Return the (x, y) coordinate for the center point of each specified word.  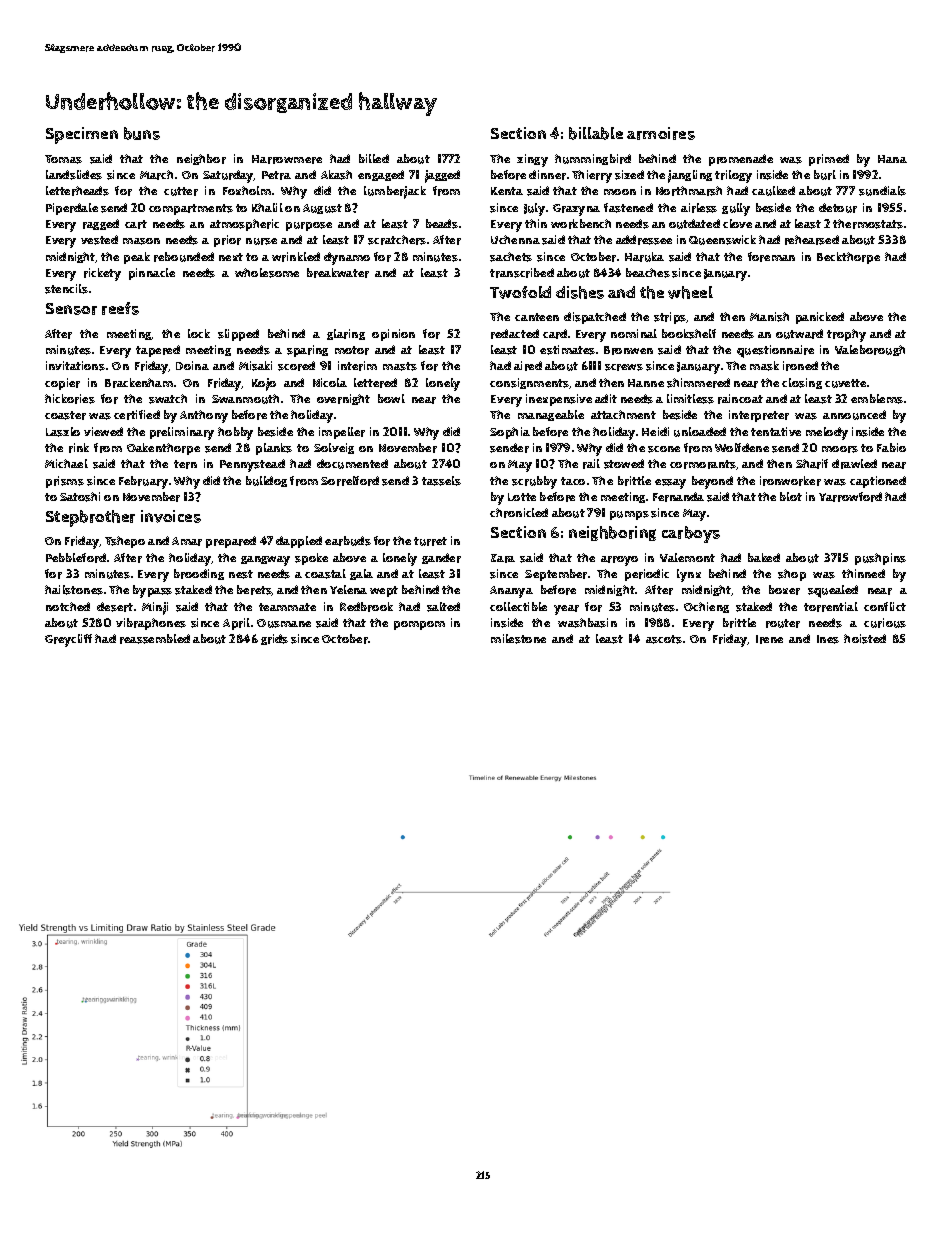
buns (142, 133)
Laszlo (63, 432)
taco (573, 481)
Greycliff (68, 640)
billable (596, 133)
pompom (419, 625)
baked (764, 557)
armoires (661, 133)
